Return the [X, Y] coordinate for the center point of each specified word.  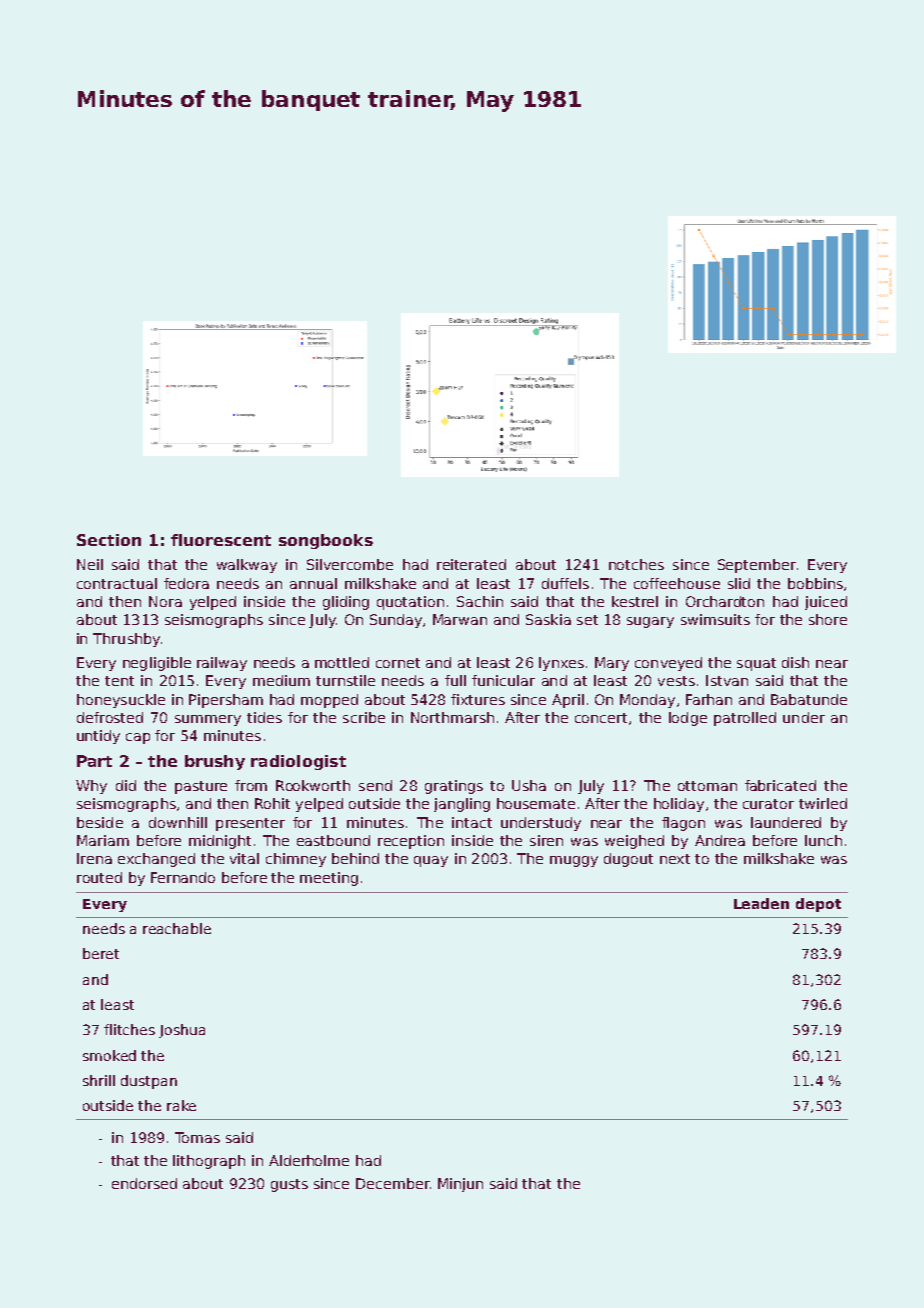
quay [431, 861]
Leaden [761, 903]
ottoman [707, 786]
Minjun [460, 1185]
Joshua [182, 1031]
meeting [329, 879]
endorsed [144, 1183]
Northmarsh [452, 717]
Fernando [183, 877]
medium [281, 680]
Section [109, 540]
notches [636, 564]
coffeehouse [677, 583]
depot [818, 905]
